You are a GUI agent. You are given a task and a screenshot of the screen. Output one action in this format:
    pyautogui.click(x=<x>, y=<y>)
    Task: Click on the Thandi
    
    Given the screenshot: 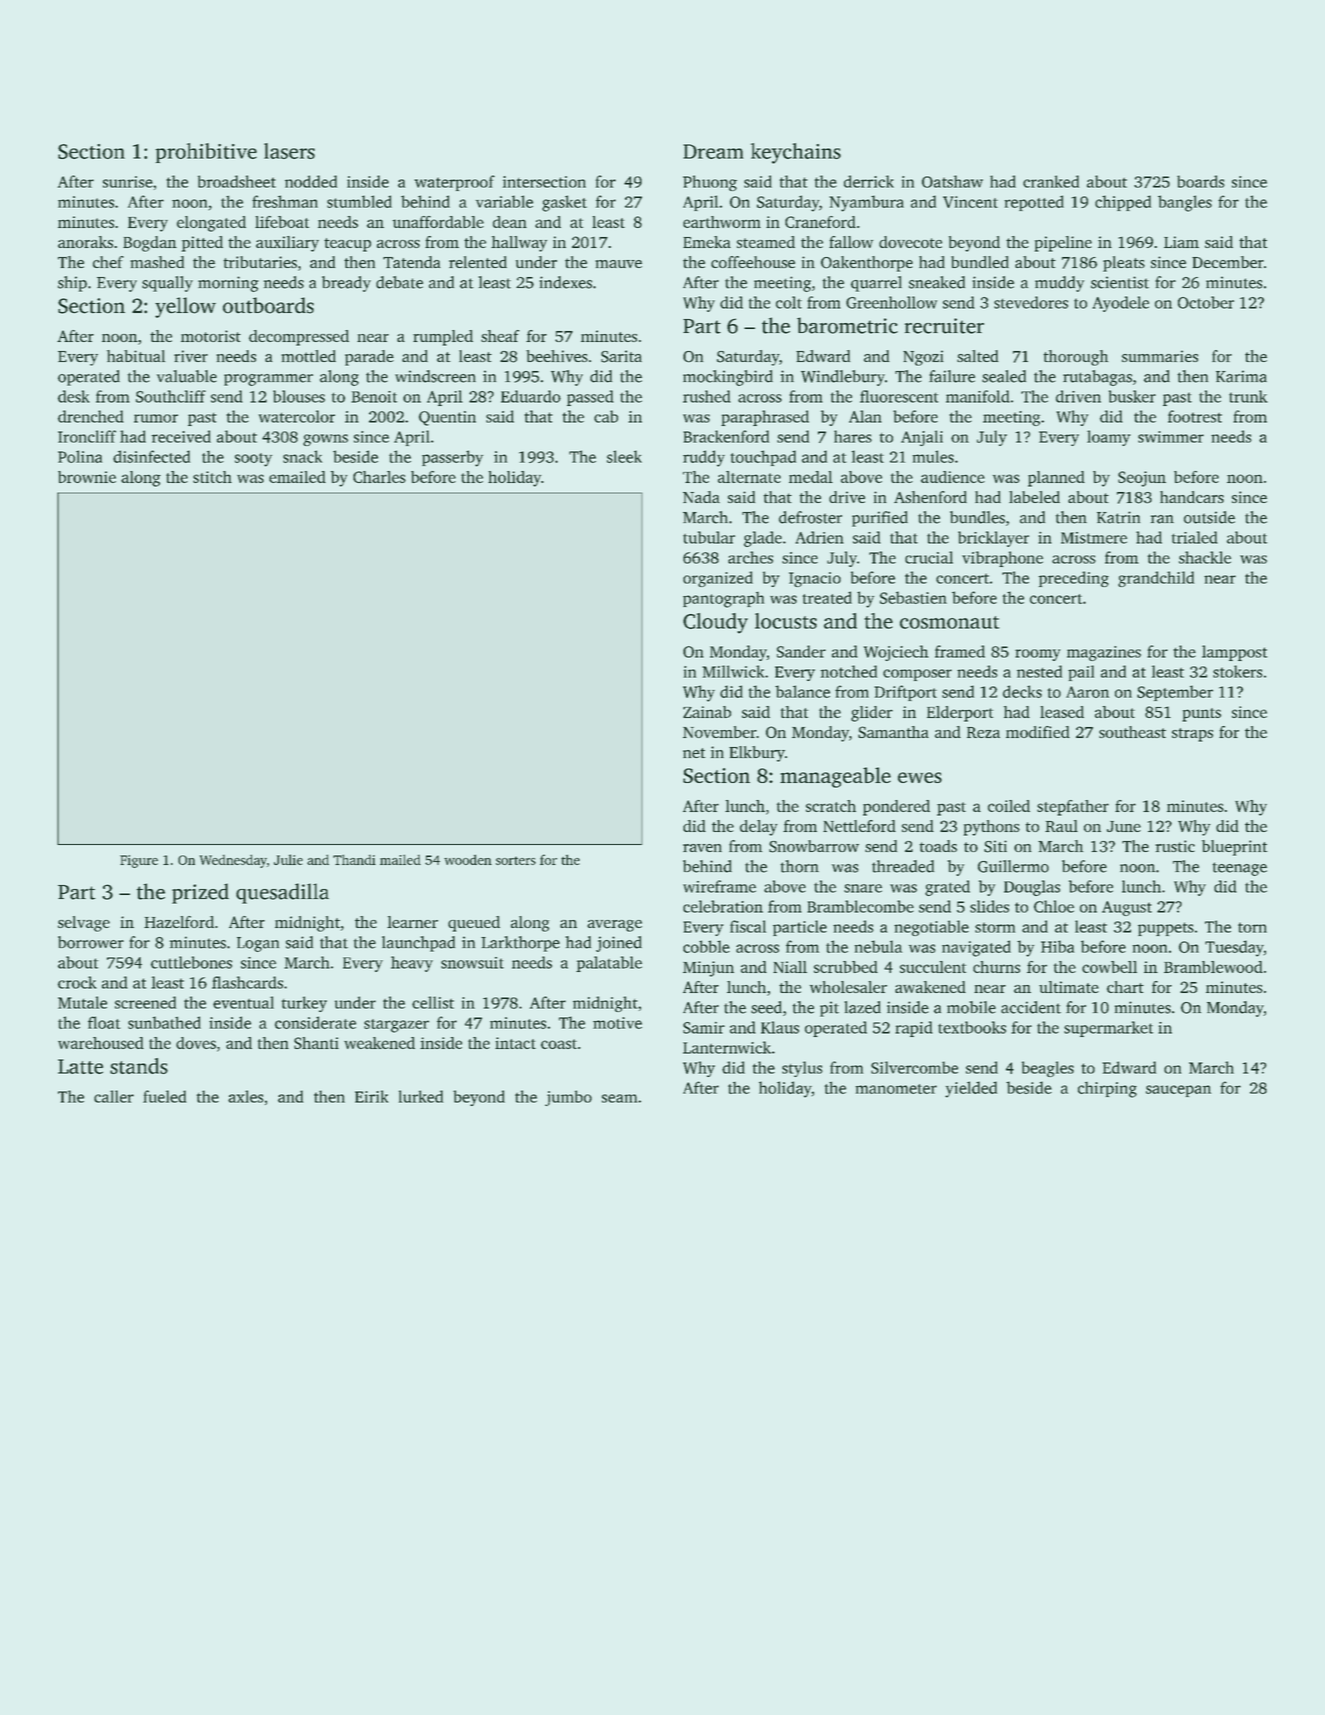 What is the action you would take?
    pyautogui.click(x=354, y=859)
